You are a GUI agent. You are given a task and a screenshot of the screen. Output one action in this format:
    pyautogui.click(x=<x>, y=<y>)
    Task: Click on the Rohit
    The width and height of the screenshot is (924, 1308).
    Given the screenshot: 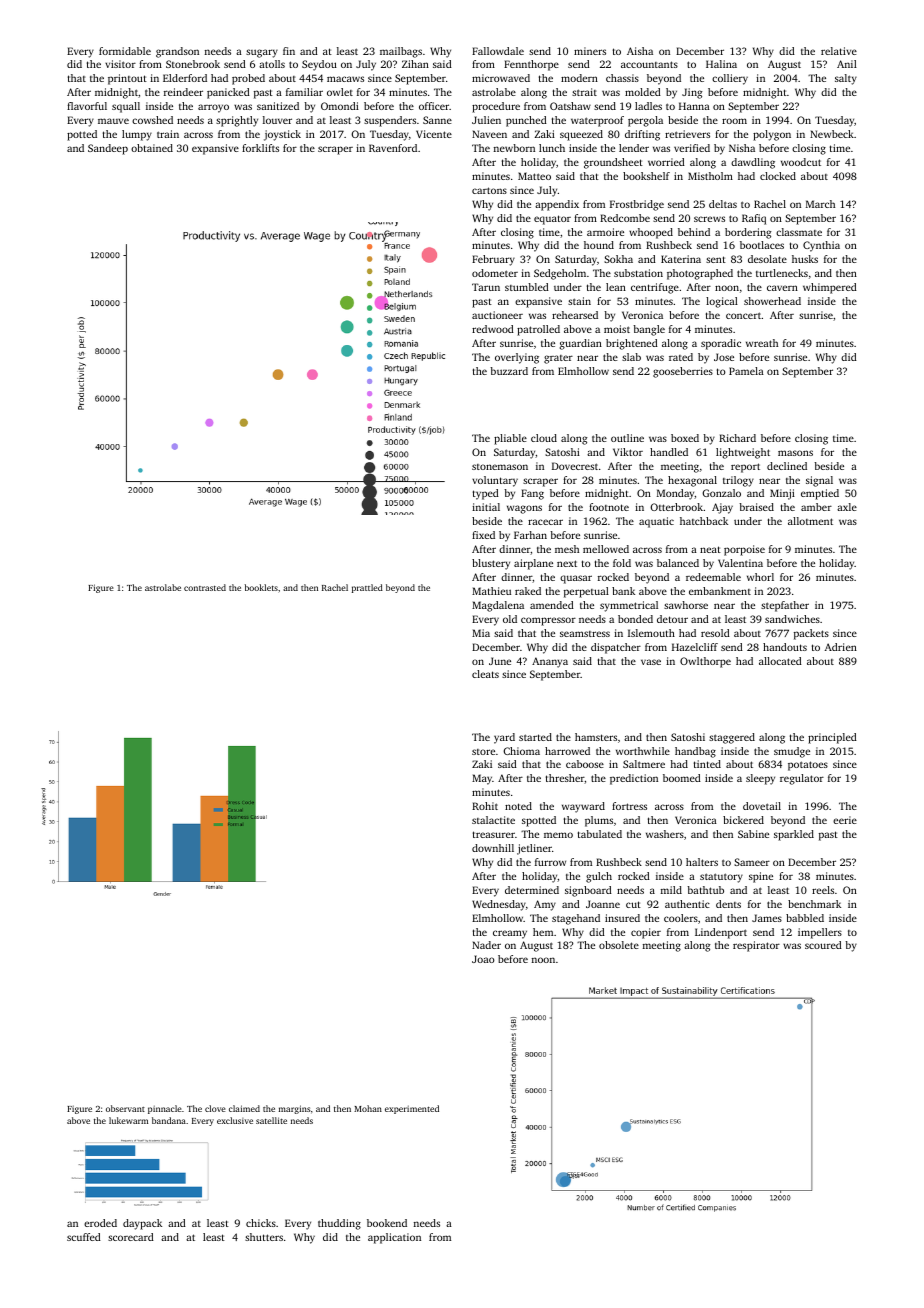 What is the action you would take?
    pyautogui.click(x=485, y=806)
